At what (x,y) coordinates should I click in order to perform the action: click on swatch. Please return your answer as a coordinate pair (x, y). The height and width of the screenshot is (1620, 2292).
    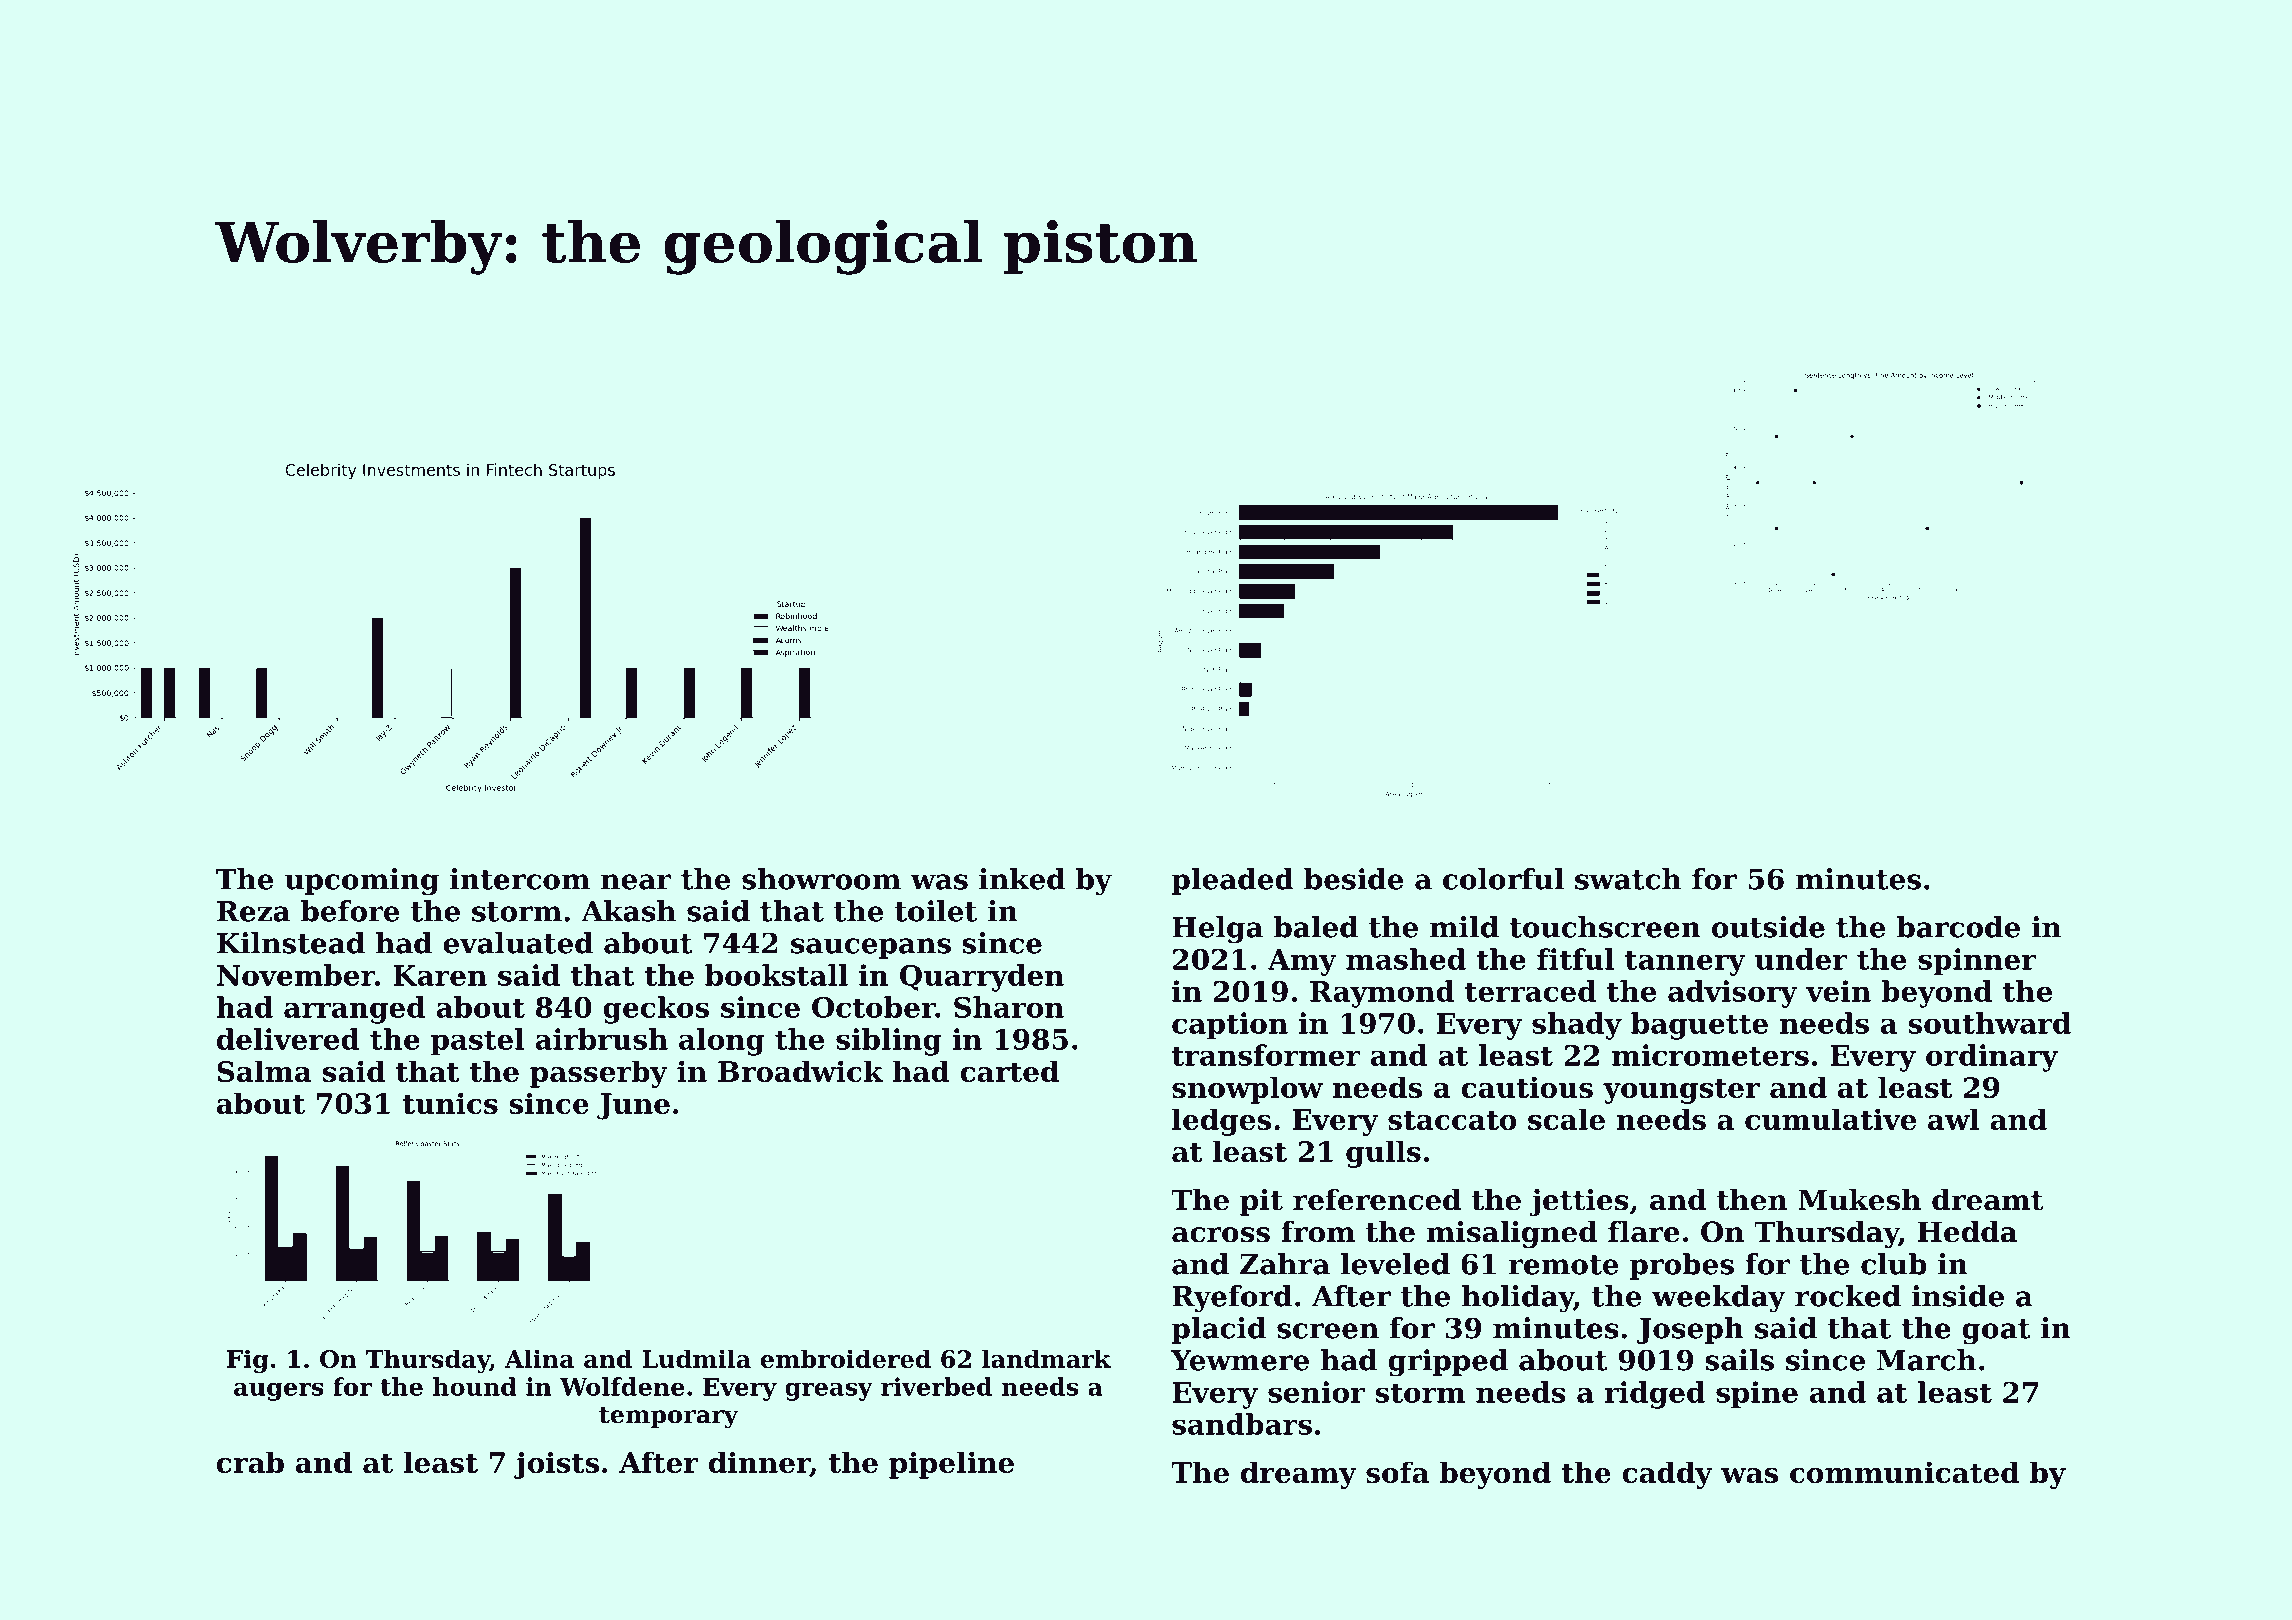
    Looking at the image, I should click on (1628, 879).
